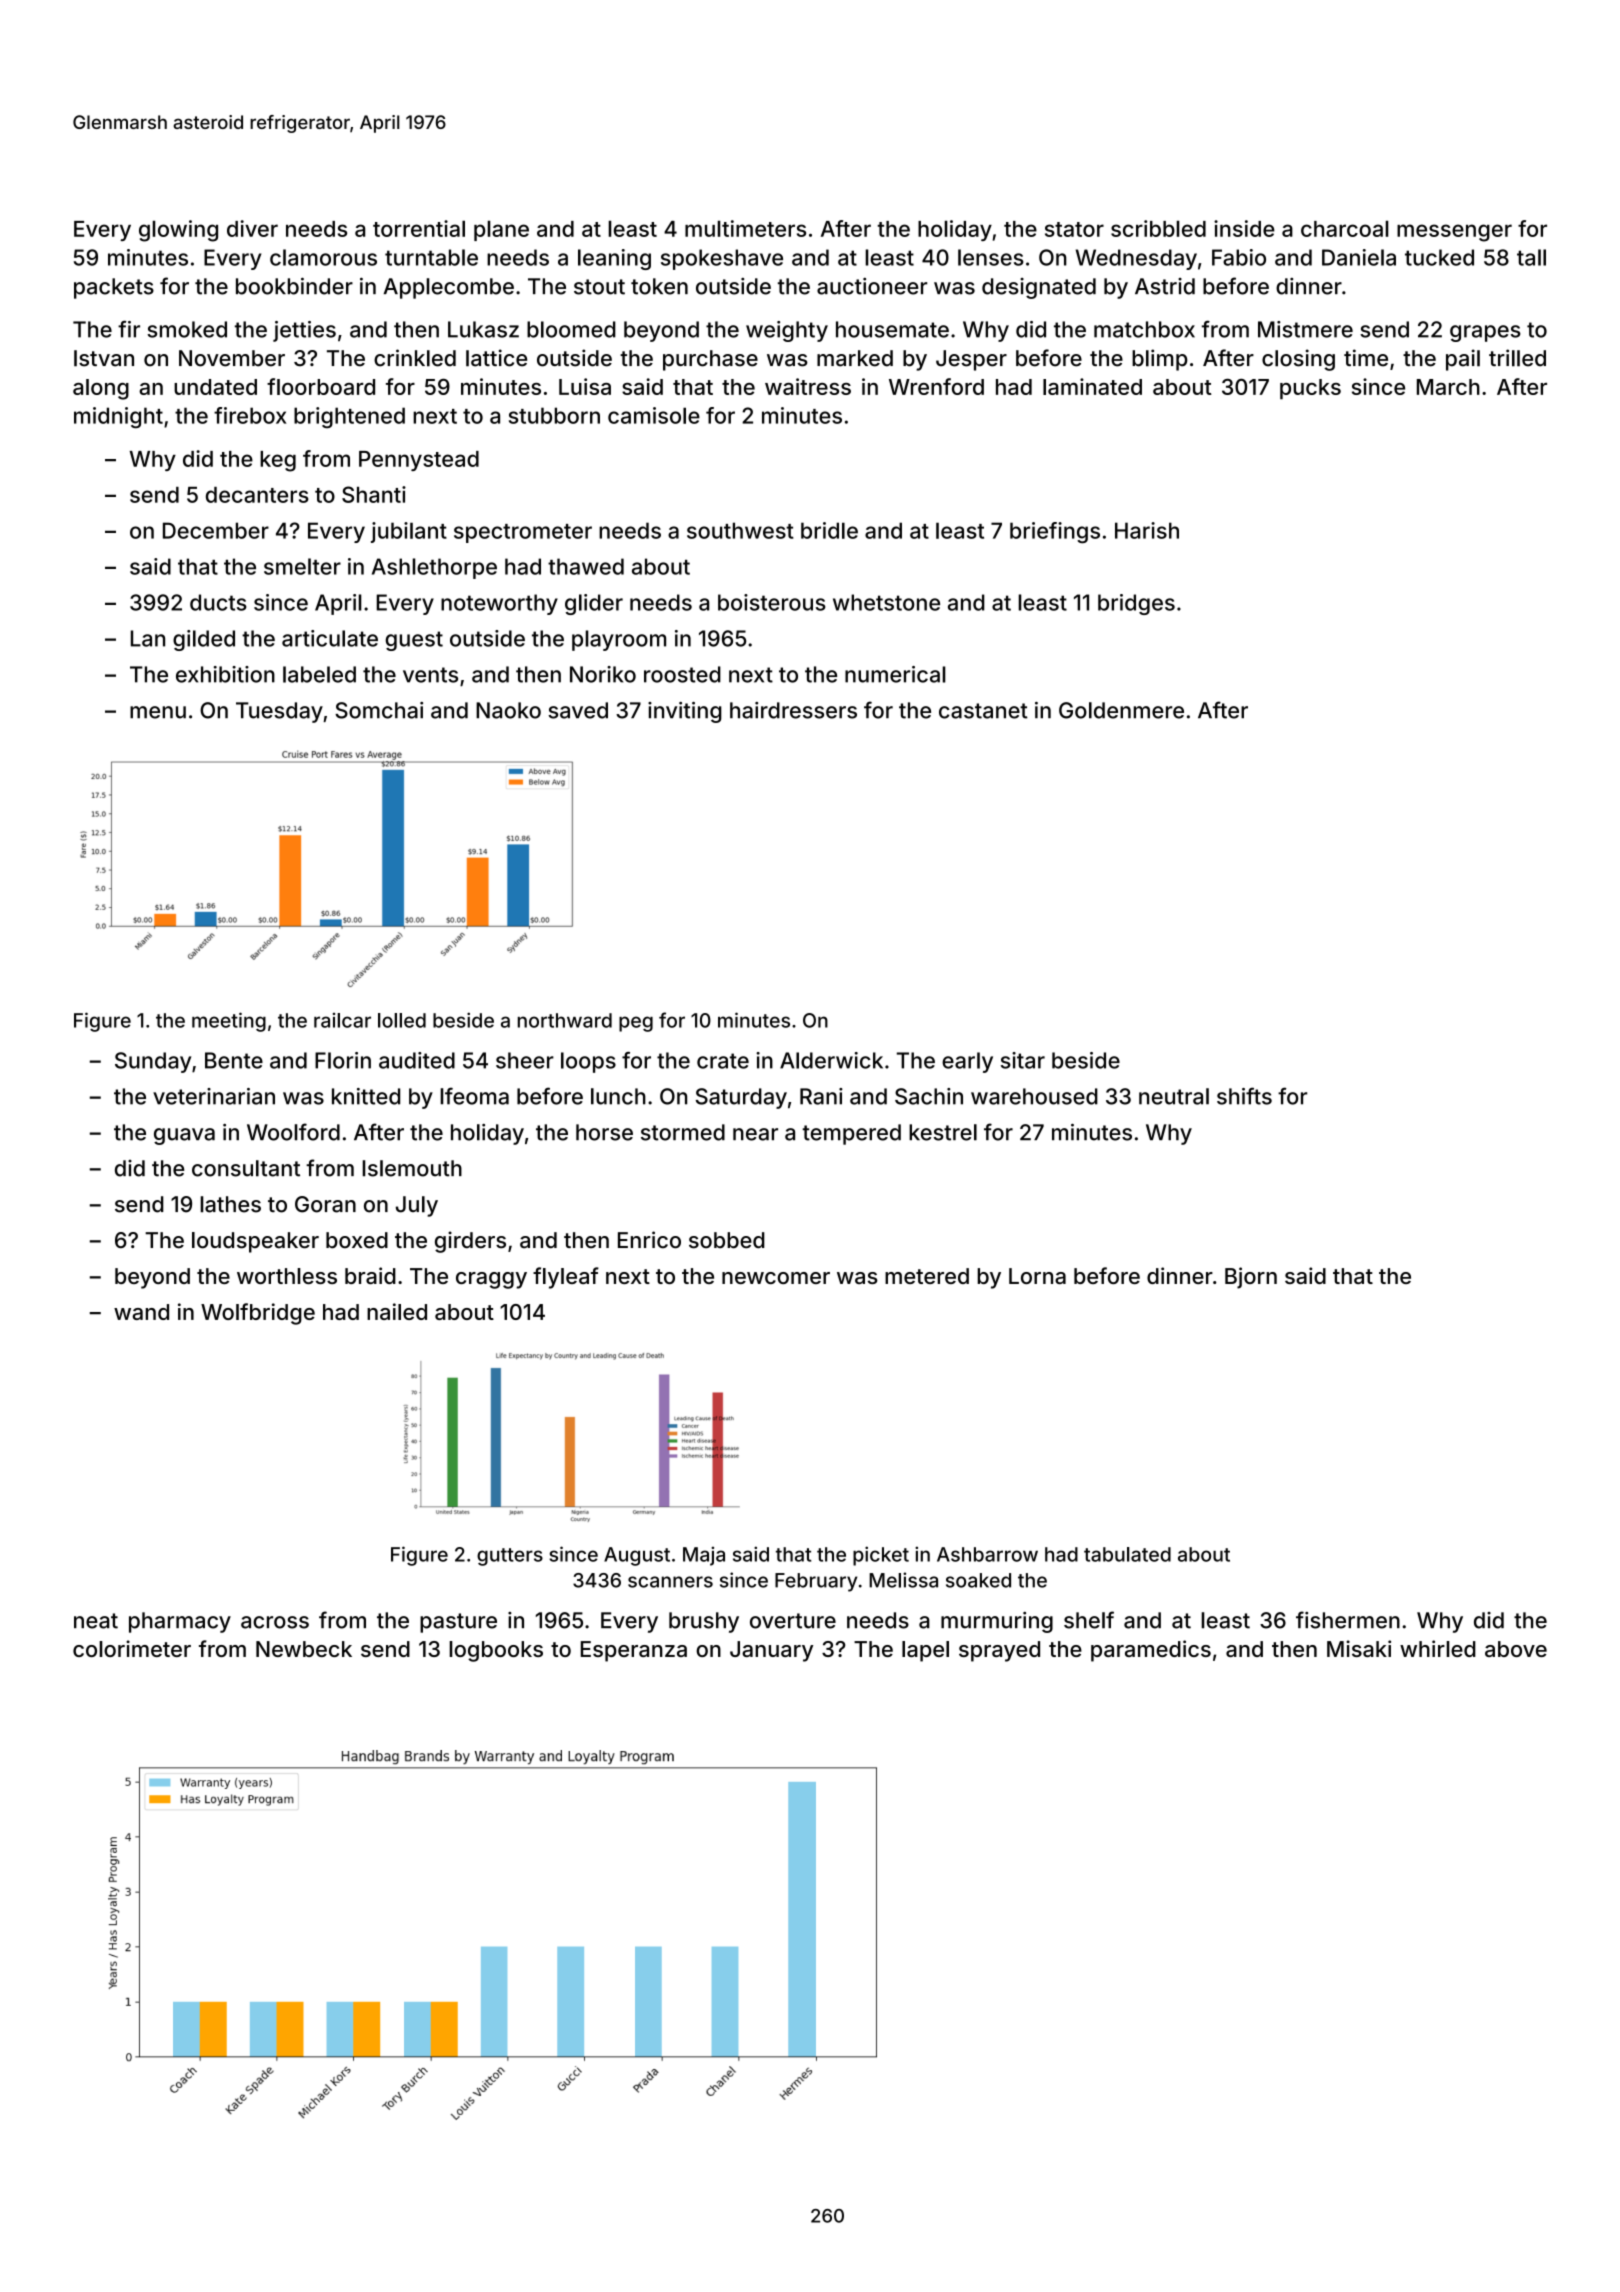 The image size is (1620, 2292). What do you see at coordinates (740, 530) in the screenshot?
I see `southwest` at bounding box center [740, 530].
